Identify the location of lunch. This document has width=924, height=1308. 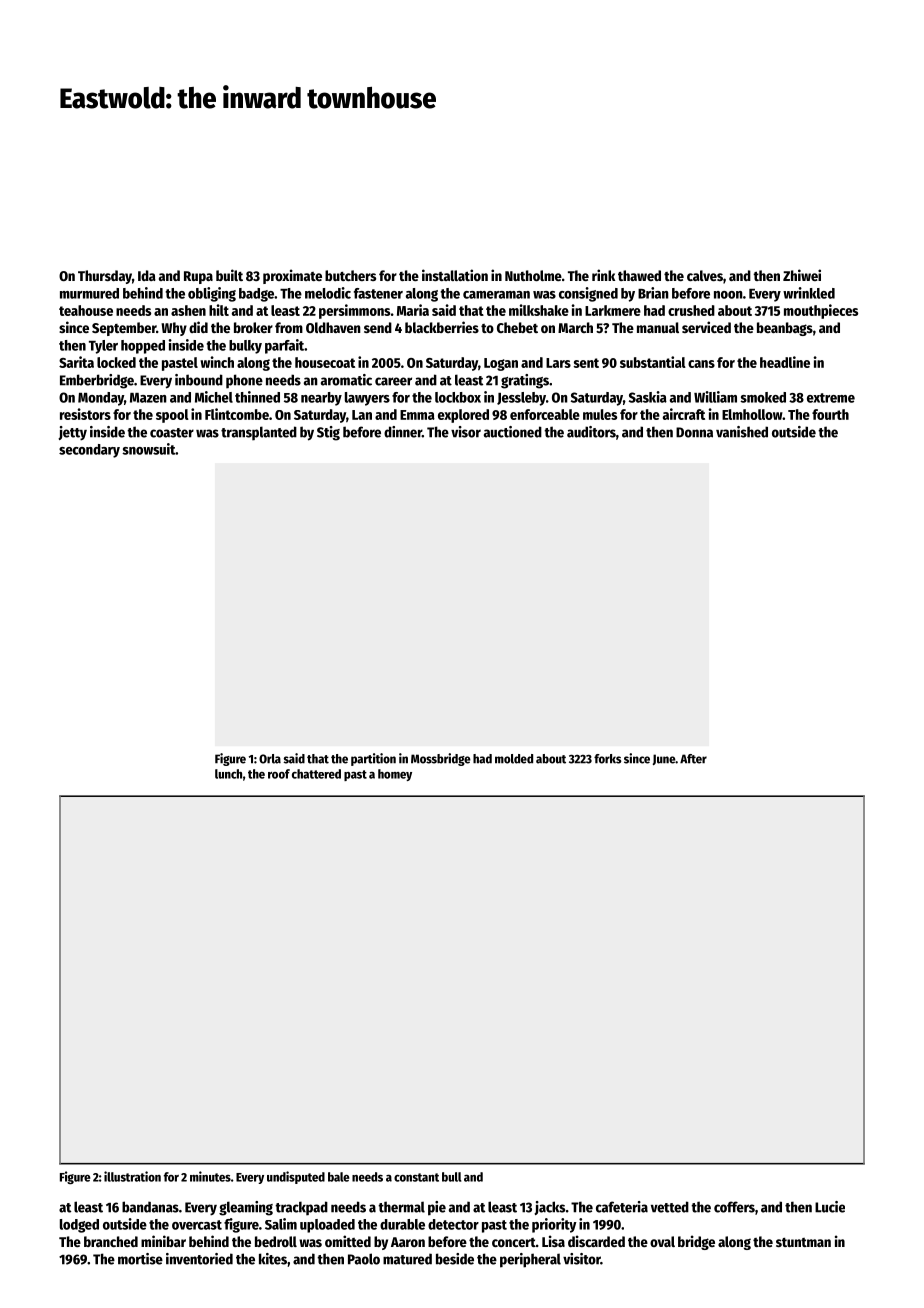
(228, 774).
